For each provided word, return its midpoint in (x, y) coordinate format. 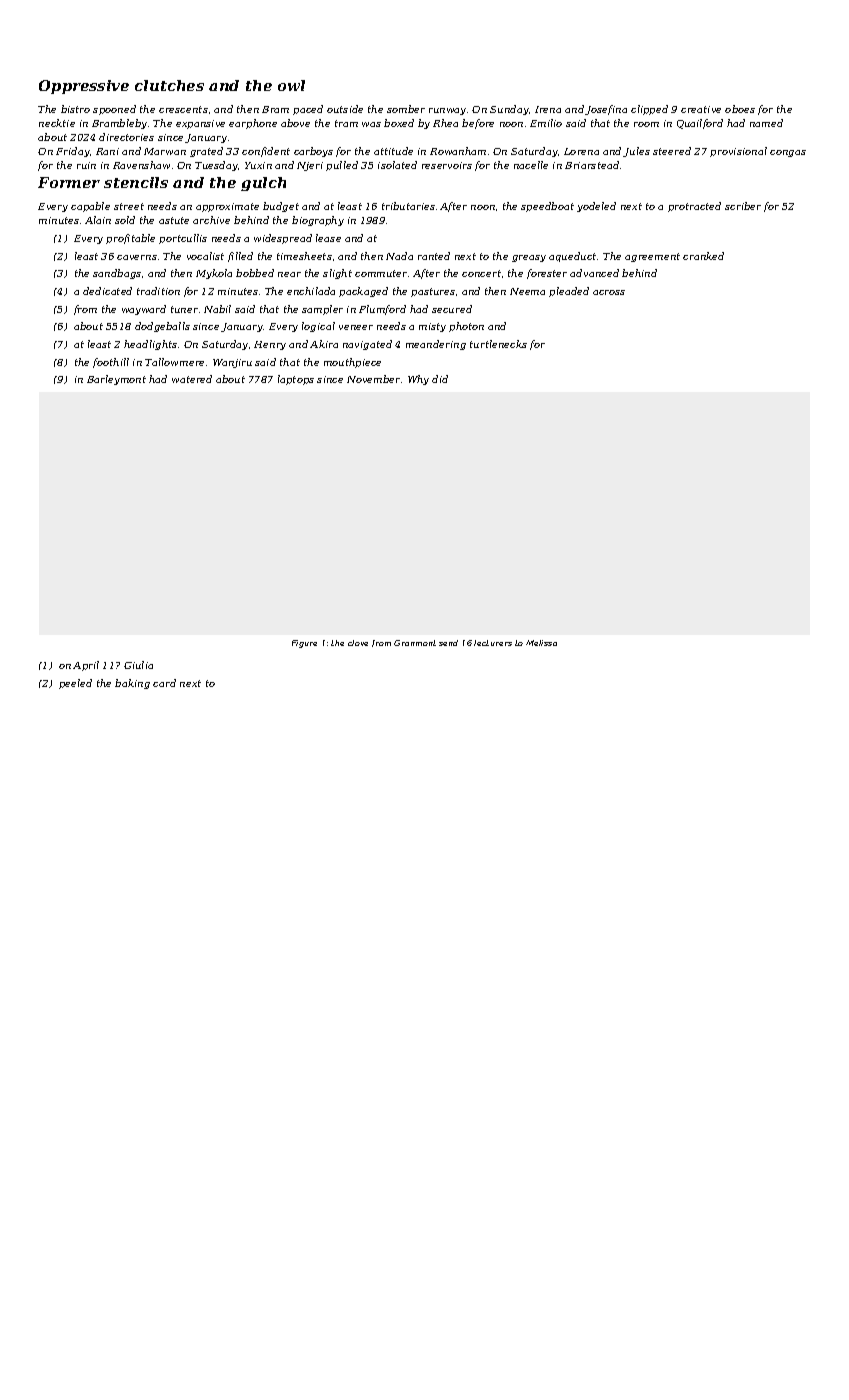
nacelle (531, 165)
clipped (649, 110)
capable (90, 207)
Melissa (541, 643)
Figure (304, 644)
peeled (75, 684)
